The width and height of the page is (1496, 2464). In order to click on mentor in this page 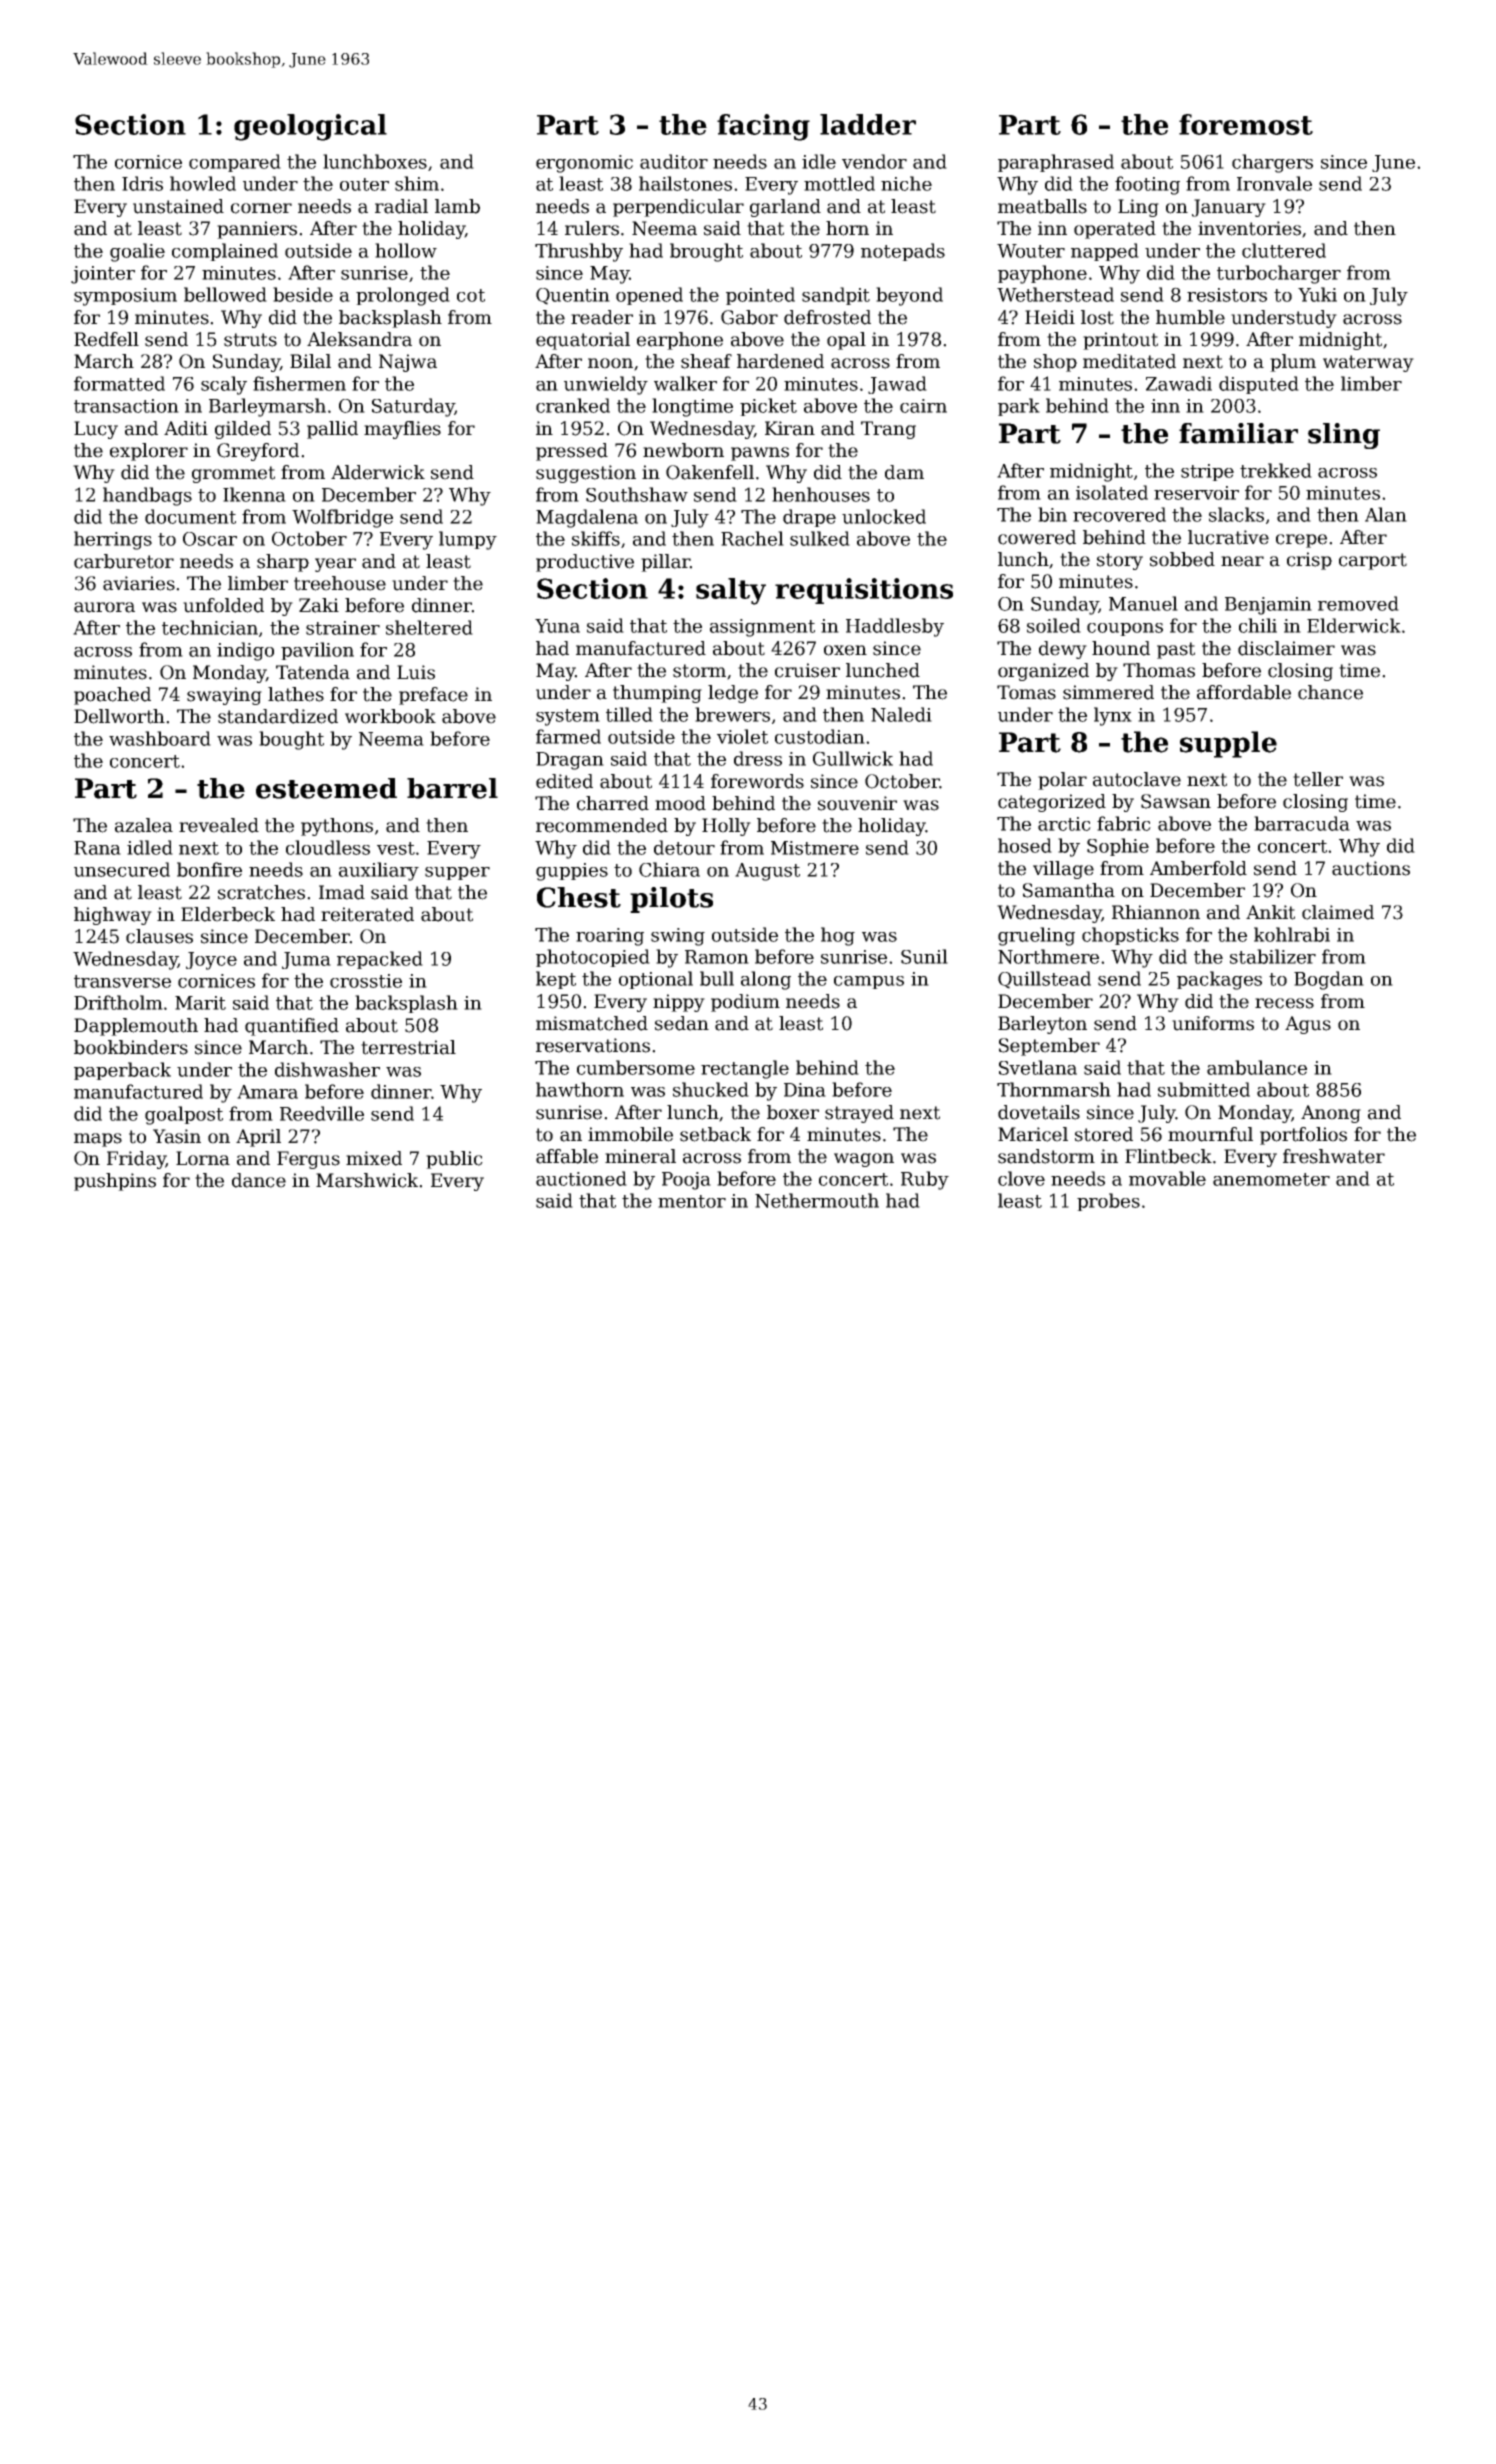, I will do `click(692, 1201)`.
